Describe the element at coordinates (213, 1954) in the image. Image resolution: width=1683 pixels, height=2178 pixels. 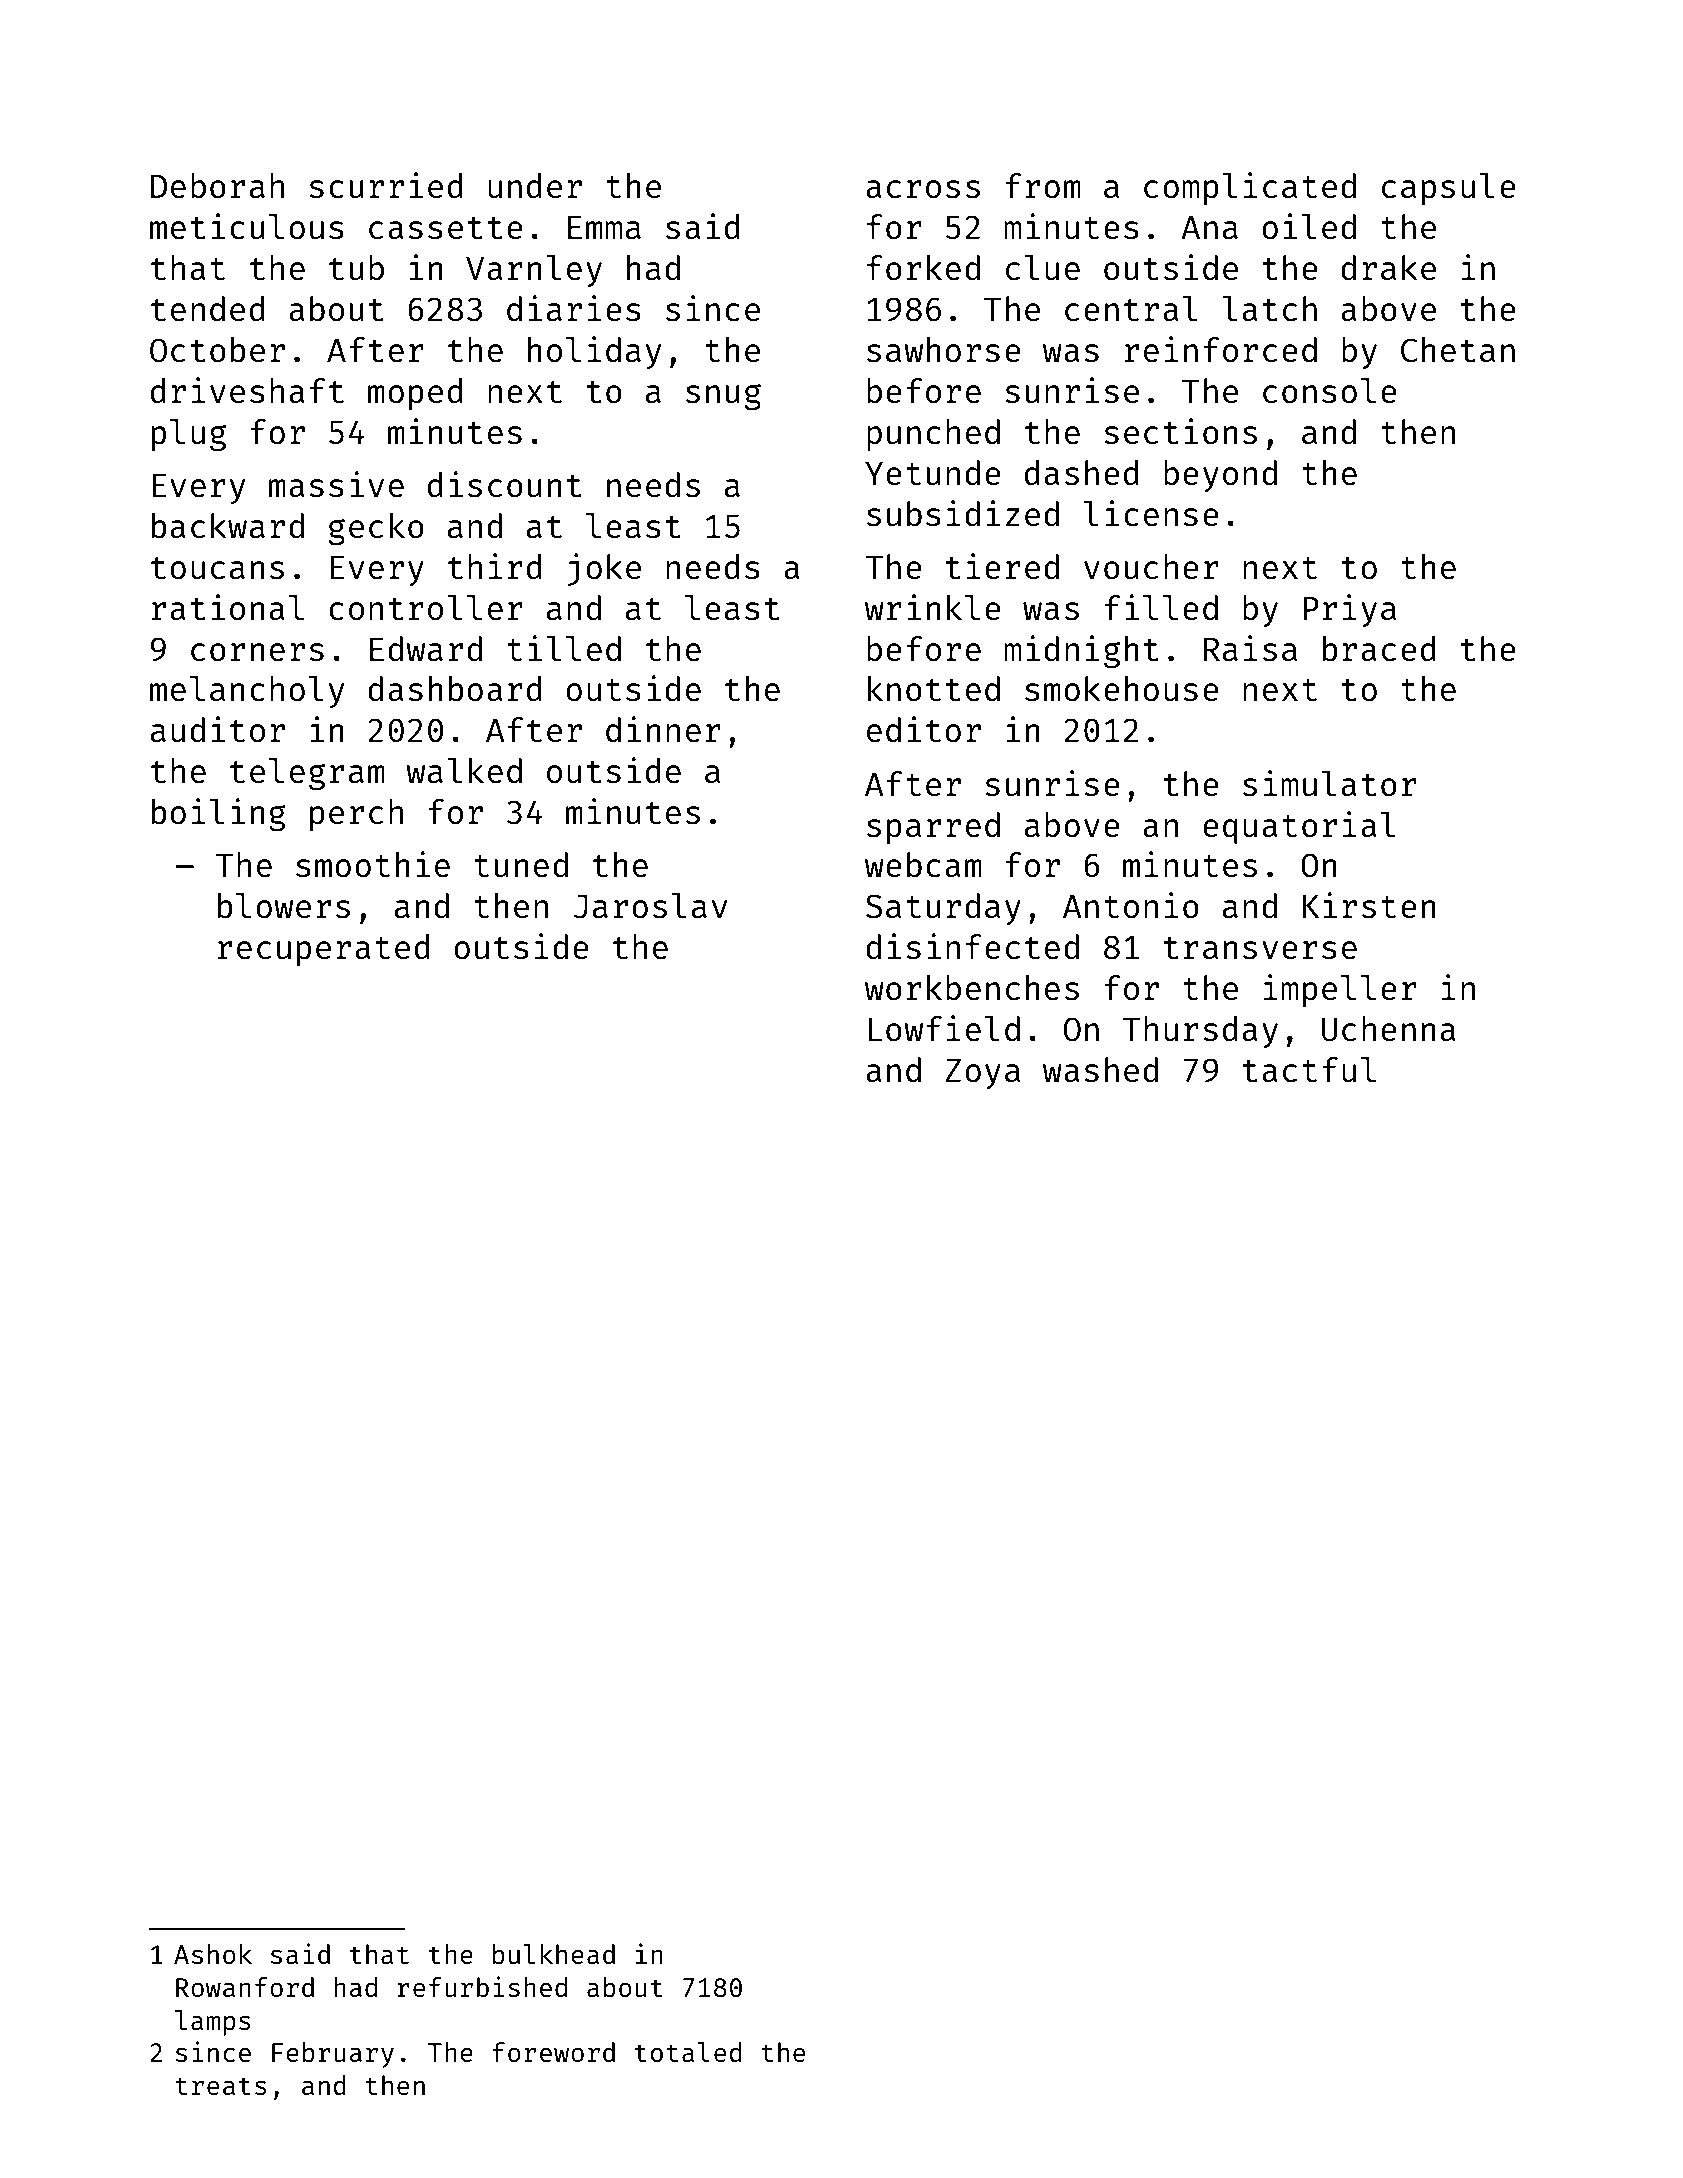
I see `Ashok` at that location.
